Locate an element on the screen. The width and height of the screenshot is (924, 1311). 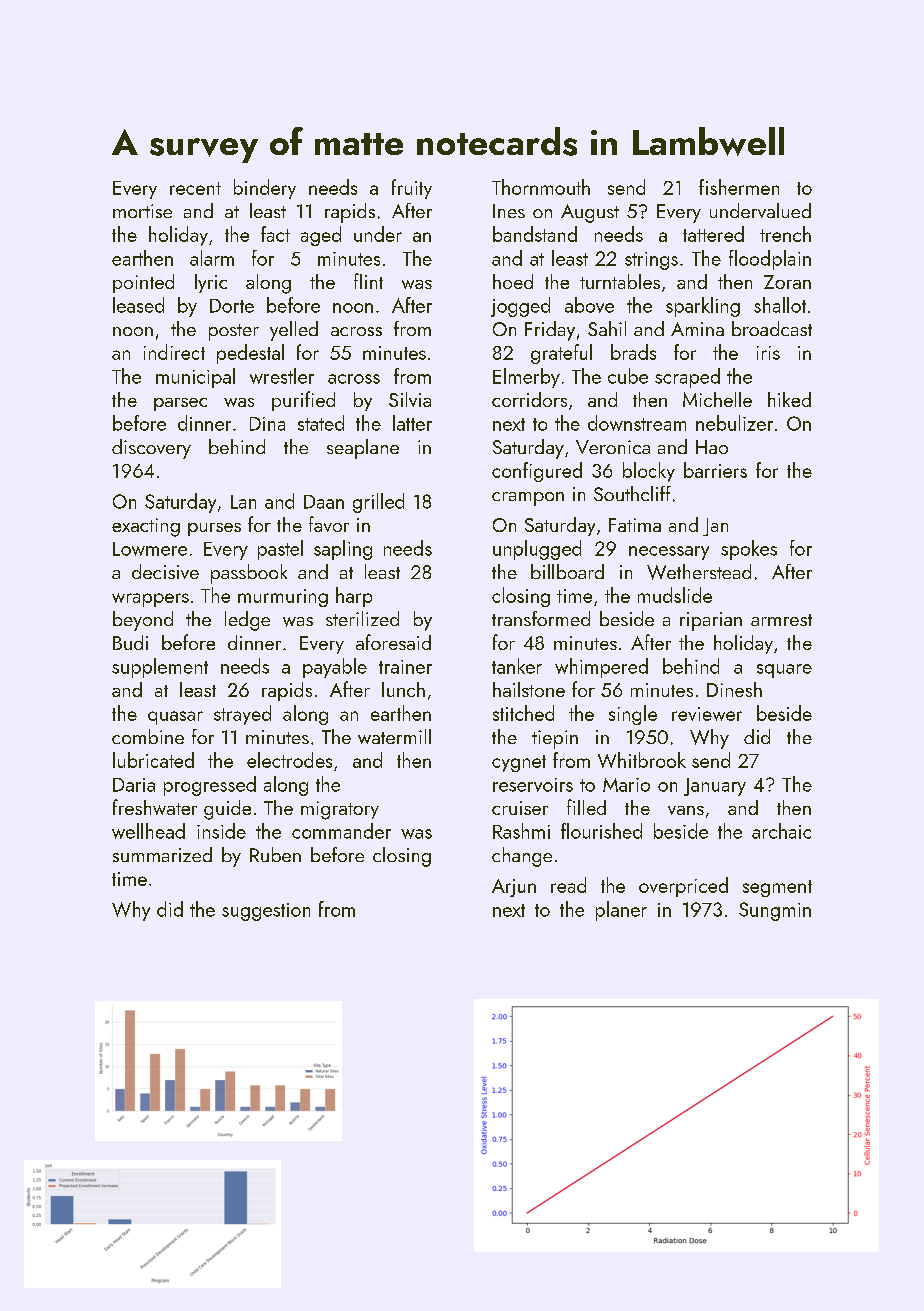
riparian is located at coordinates (711, 621).
